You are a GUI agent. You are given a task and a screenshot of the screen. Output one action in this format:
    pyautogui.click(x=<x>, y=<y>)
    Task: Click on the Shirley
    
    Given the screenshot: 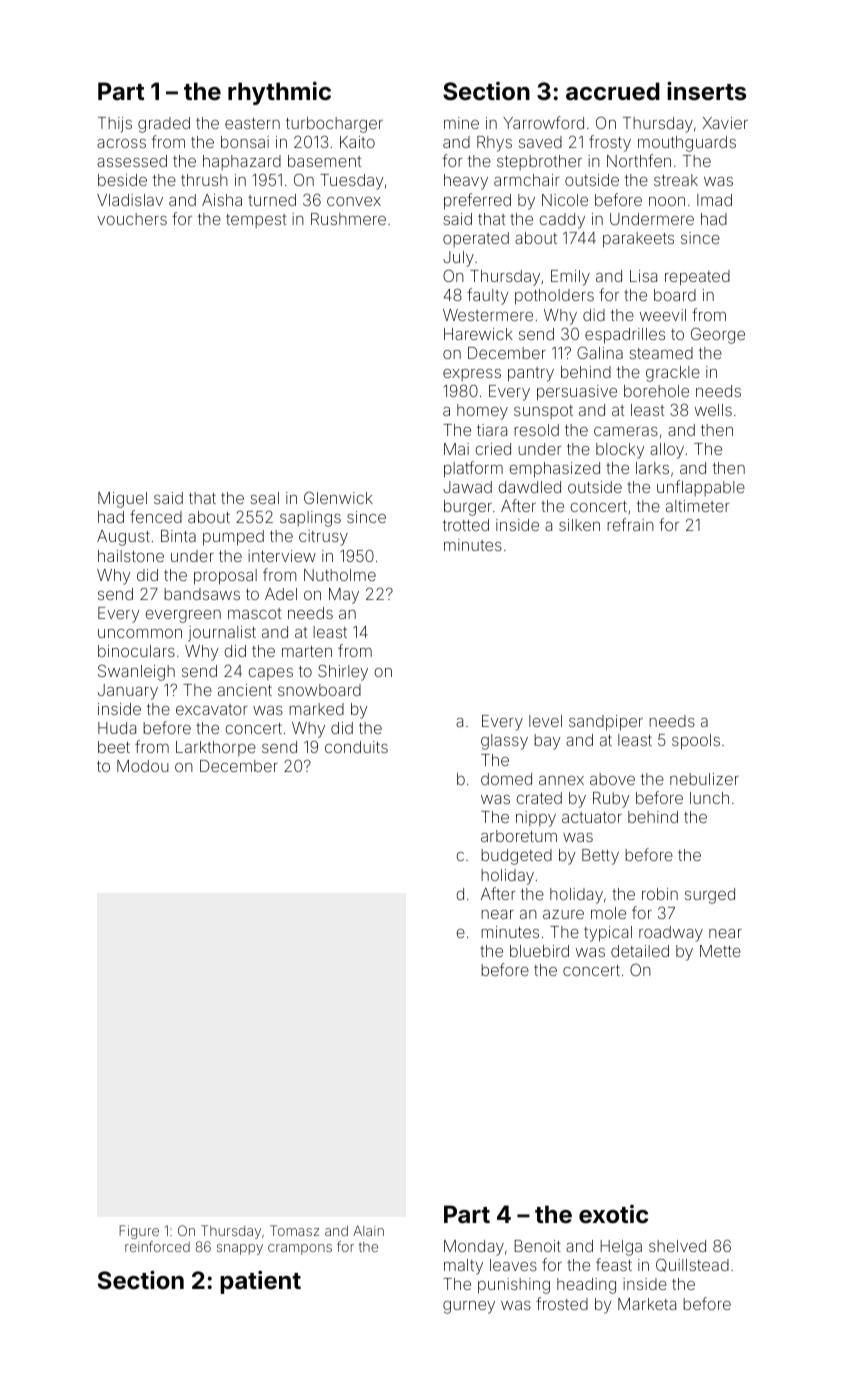 What is the action you would take?
    pyautogui.click(x=343, y=672)
